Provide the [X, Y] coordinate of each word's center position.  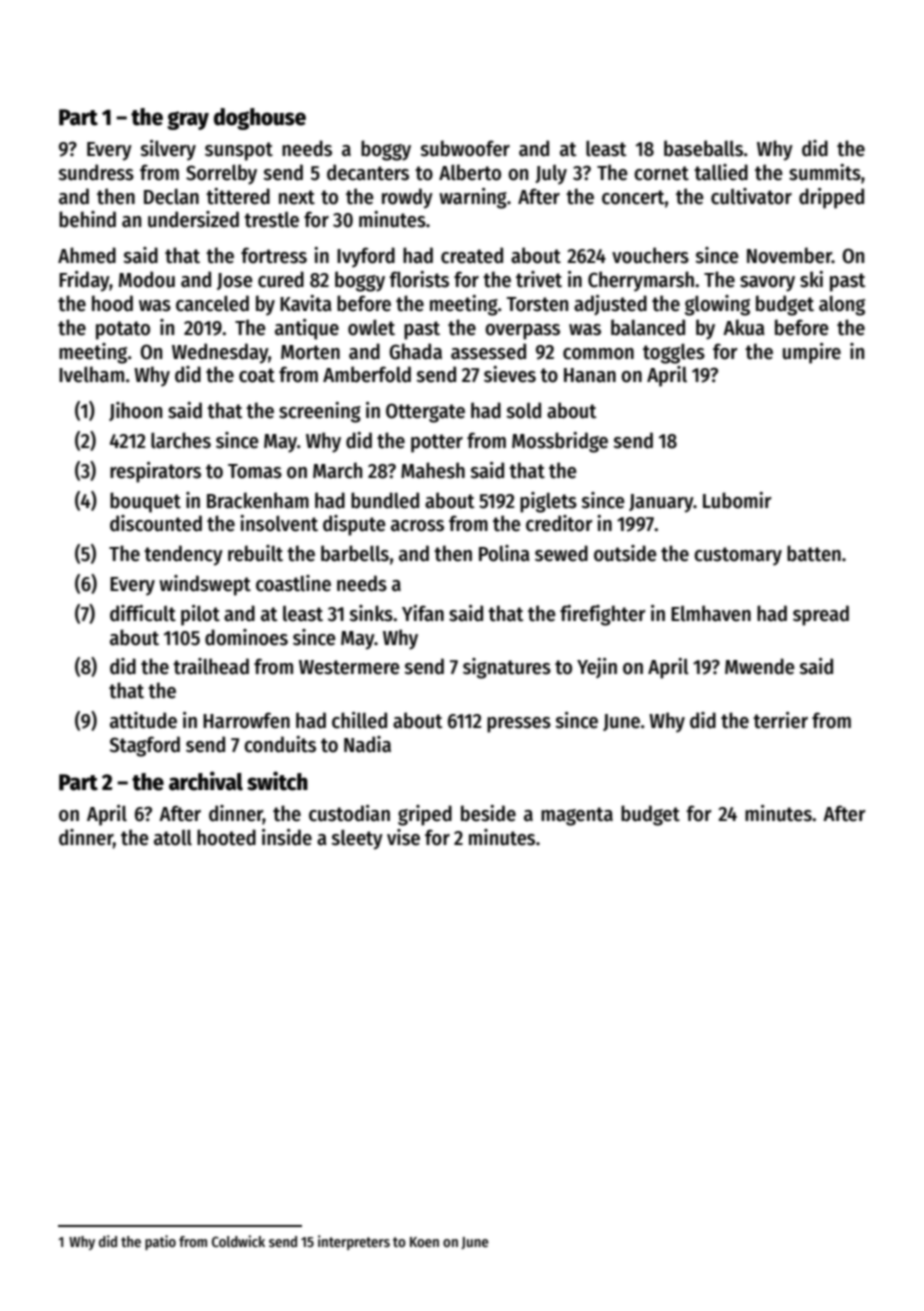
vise [403, 837]
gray [188, 120]
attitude [143, 720]
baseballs [703, 148]
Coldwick [238, 1241]
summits [825, 172]
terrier [780, 720]
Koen [424, 1242]
